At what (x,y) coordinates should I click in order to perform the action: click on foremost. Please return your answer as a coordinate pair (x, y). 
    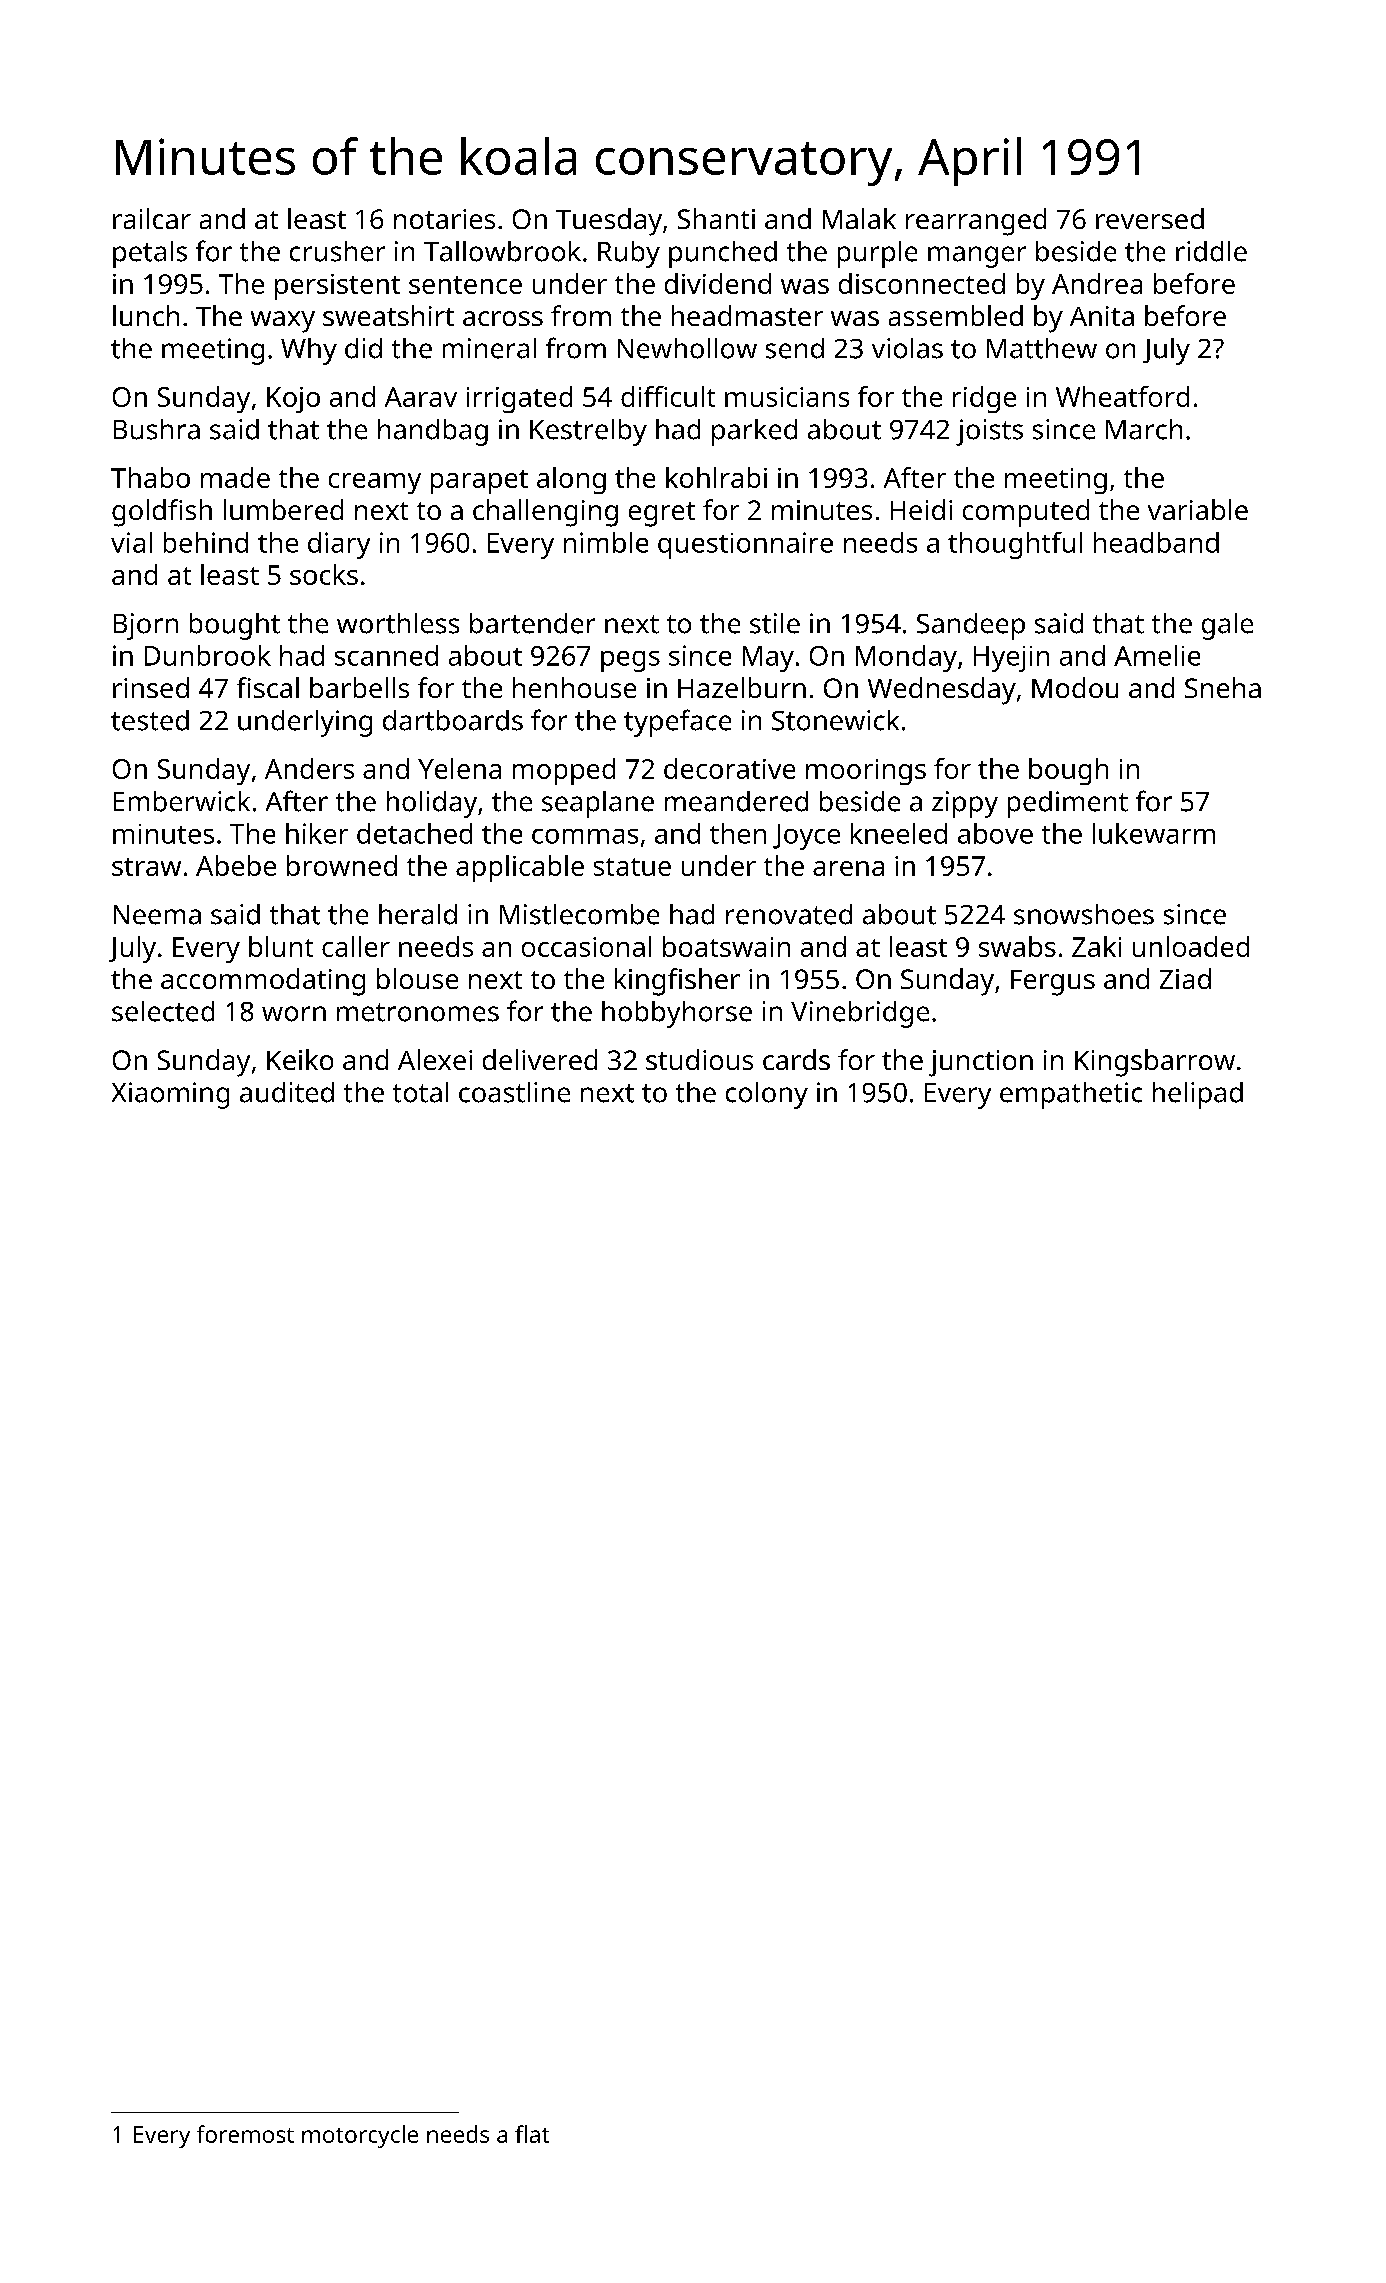
    Looking at the image, I should click on (245, 2134).
